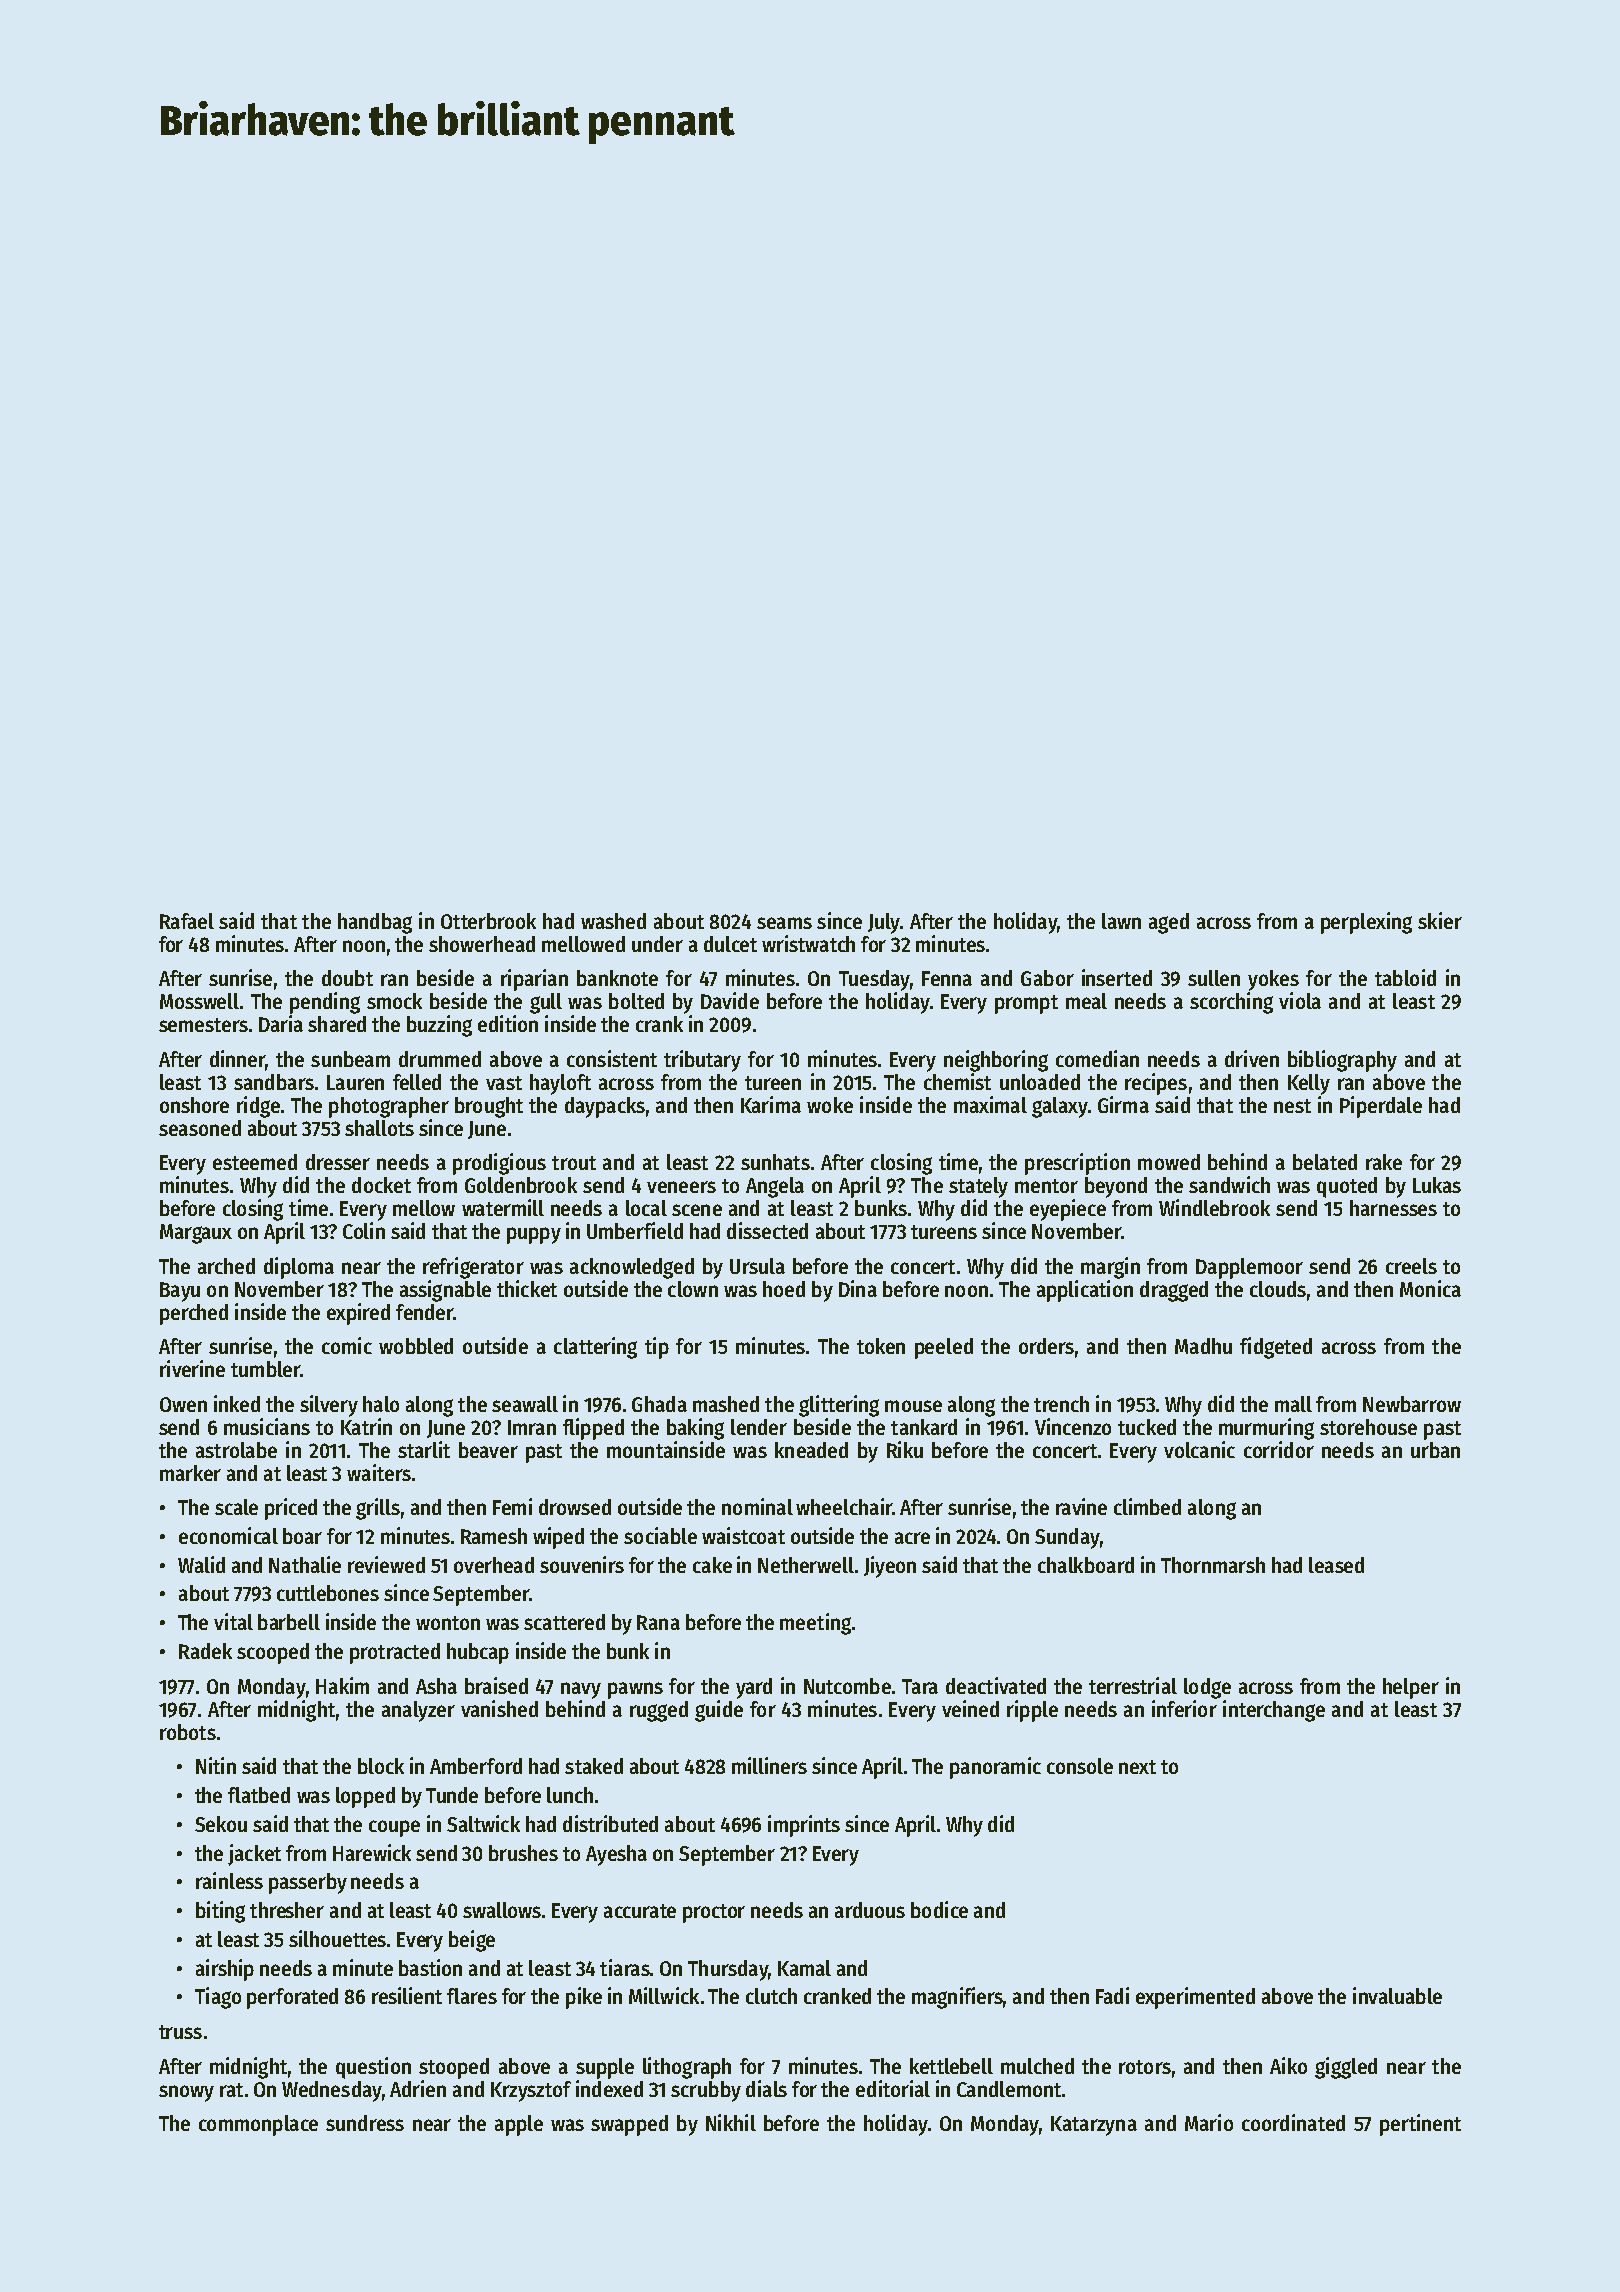  I want to click on bodice, so click(939, 1909).
